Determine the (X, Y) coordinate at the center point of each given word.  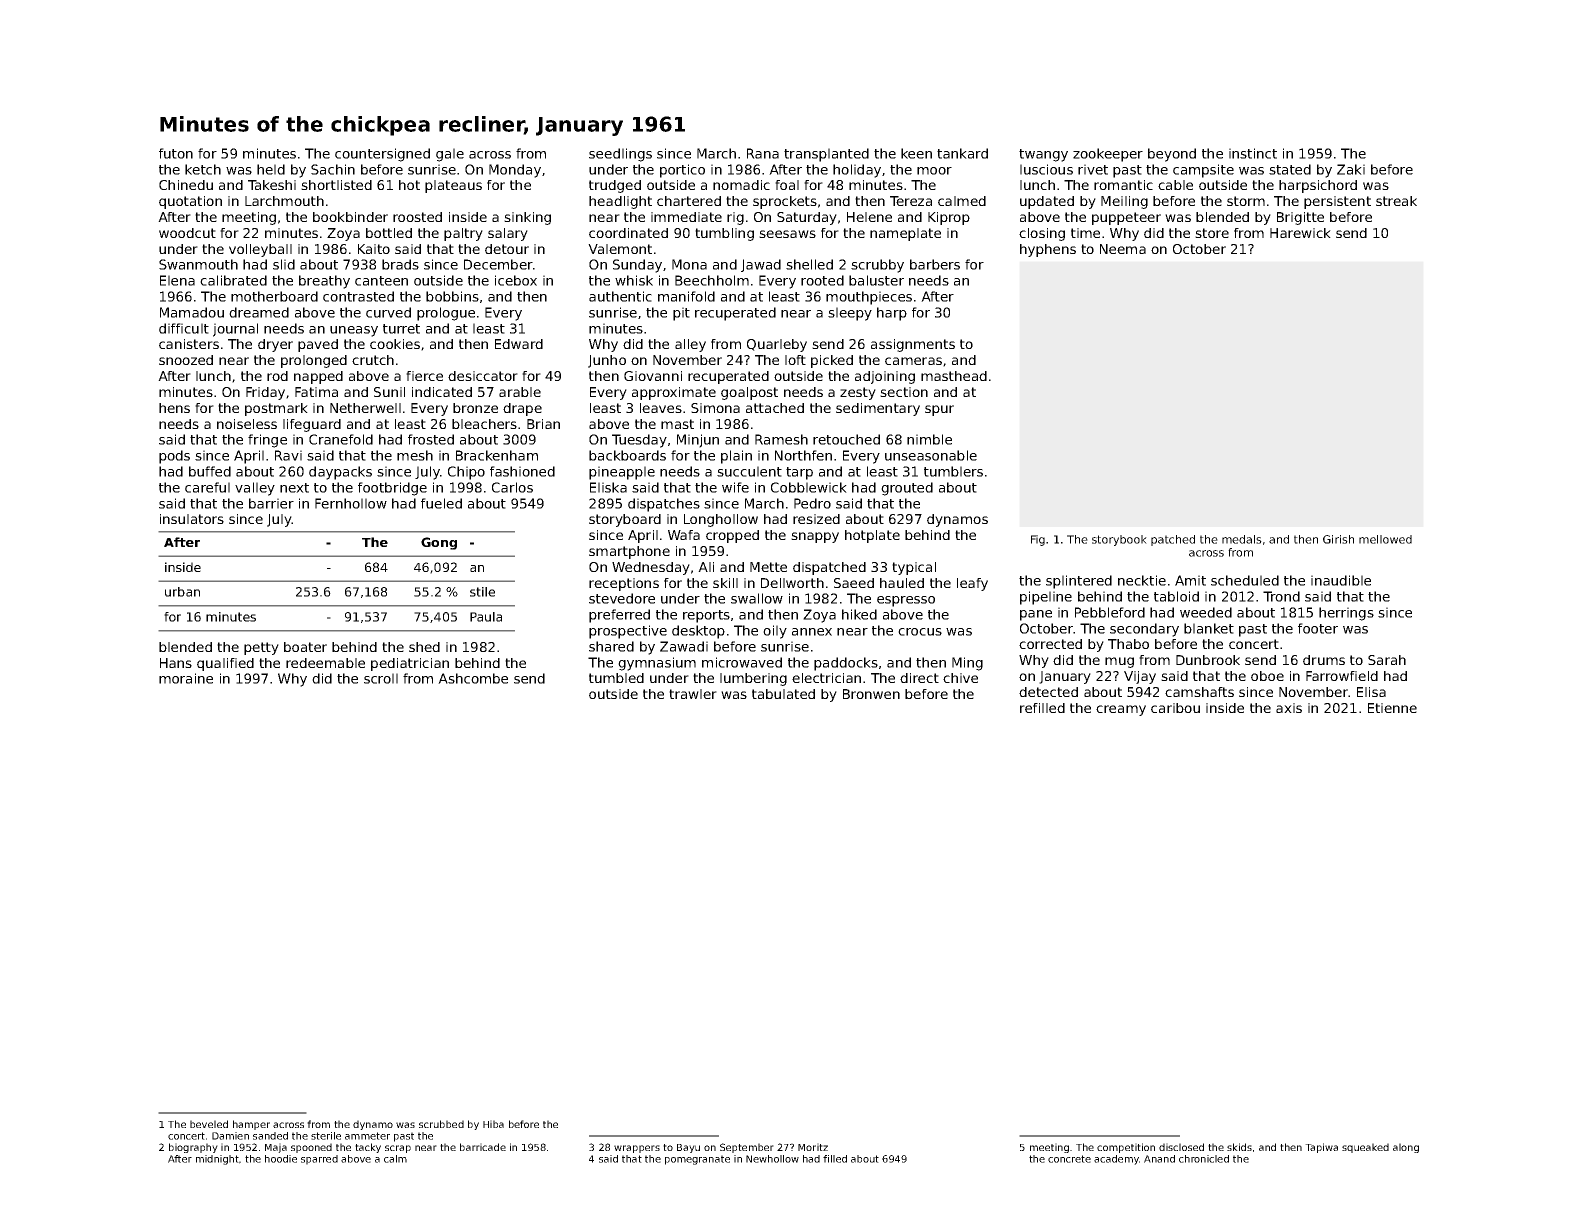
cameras (913, 361)
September (747, 1148)
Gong (439, 543)
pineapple (622, 473)
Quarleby (777, 345)
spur (939, 410)
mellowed (1385, 539)
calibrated (233, 280)
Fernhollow (351, 503)
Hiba (493, 1124)
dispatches (664, 505)
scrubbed (441, 1124)
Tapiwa (1321, 1148)
